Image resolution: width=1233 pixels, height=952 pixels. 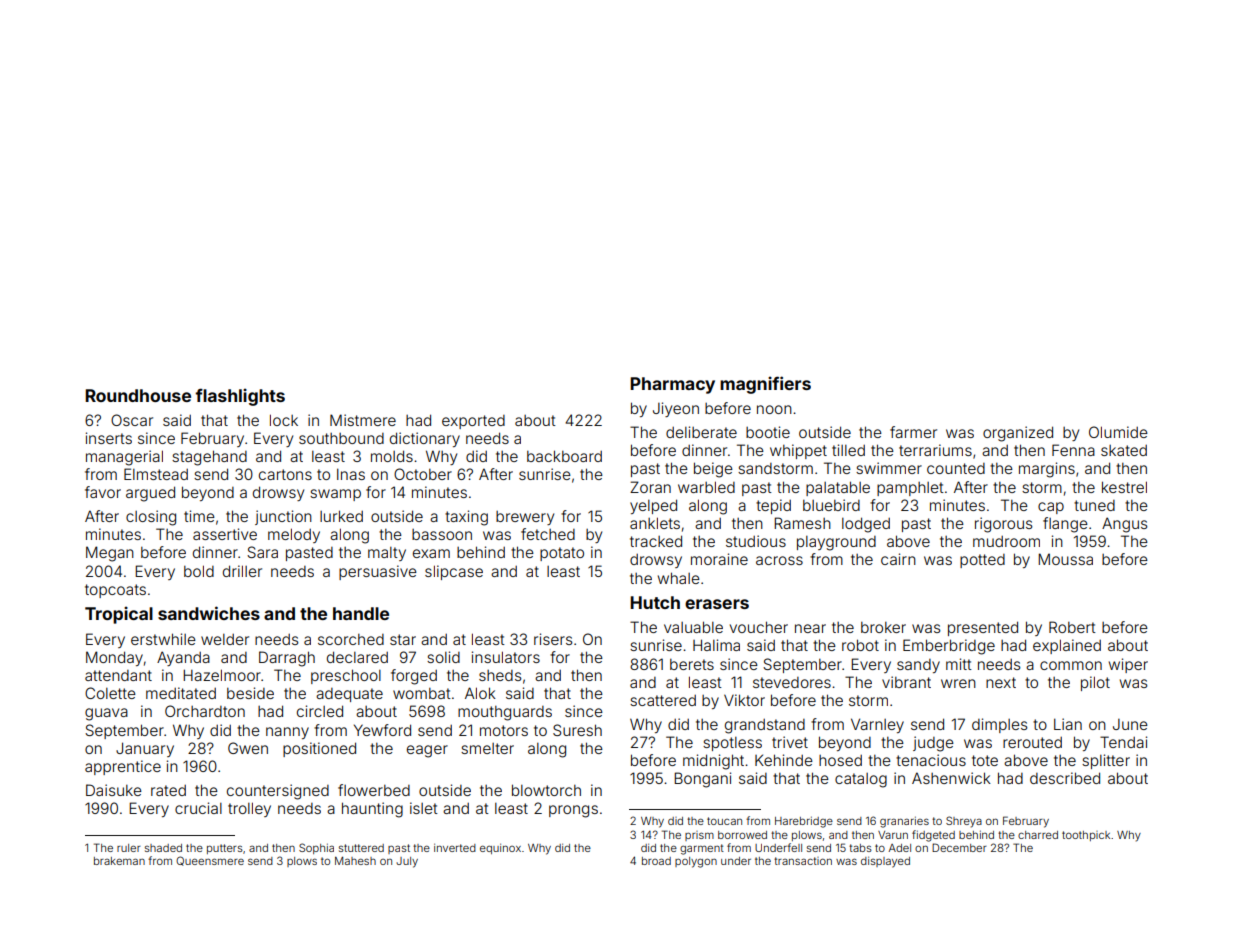 What do you see at coordinates (500, 849) in the screenshot?
I see `equinox` at bounding box center [500, 849].
